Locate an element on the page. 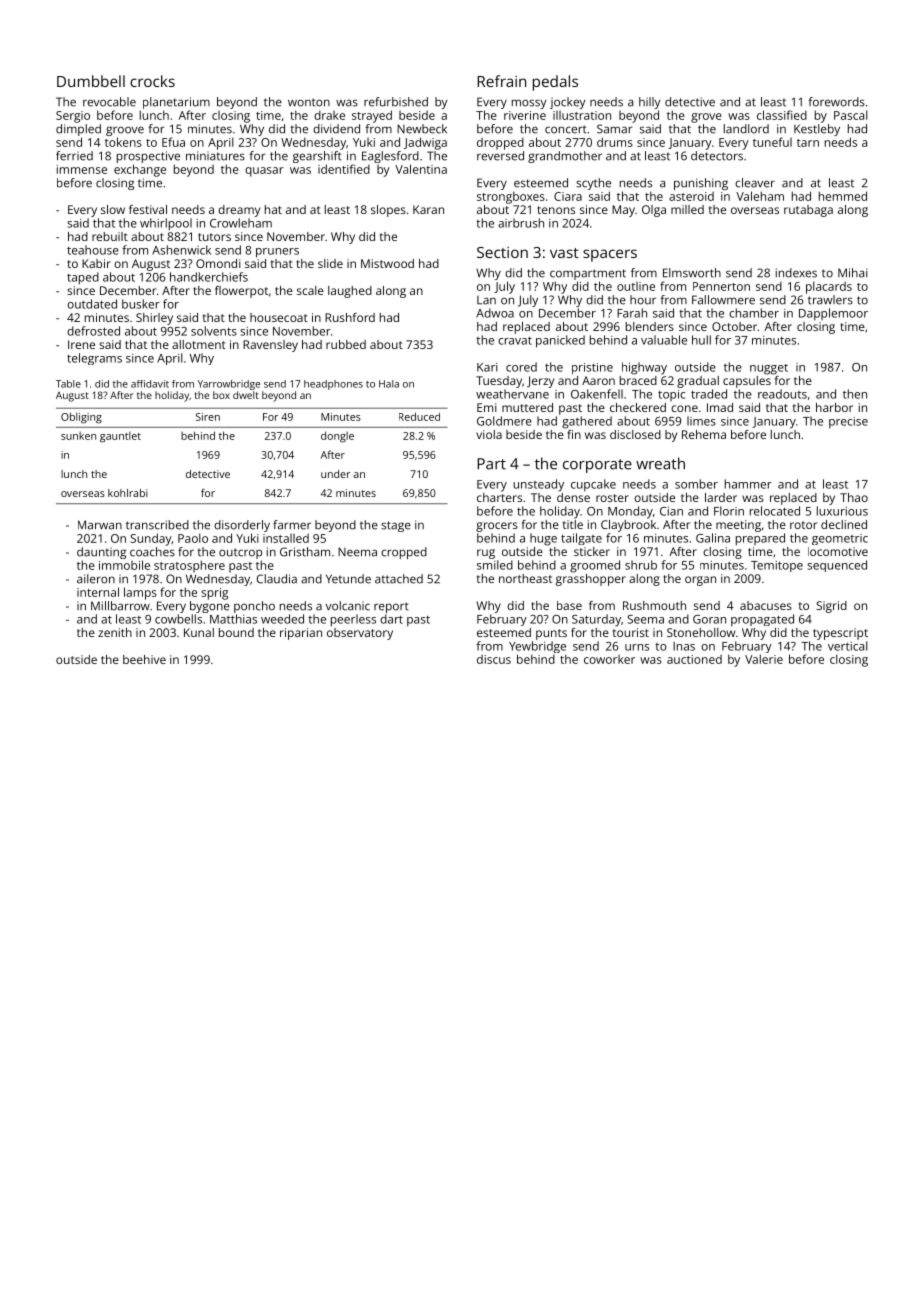  sequenced is located at coordinates (837, 566).
